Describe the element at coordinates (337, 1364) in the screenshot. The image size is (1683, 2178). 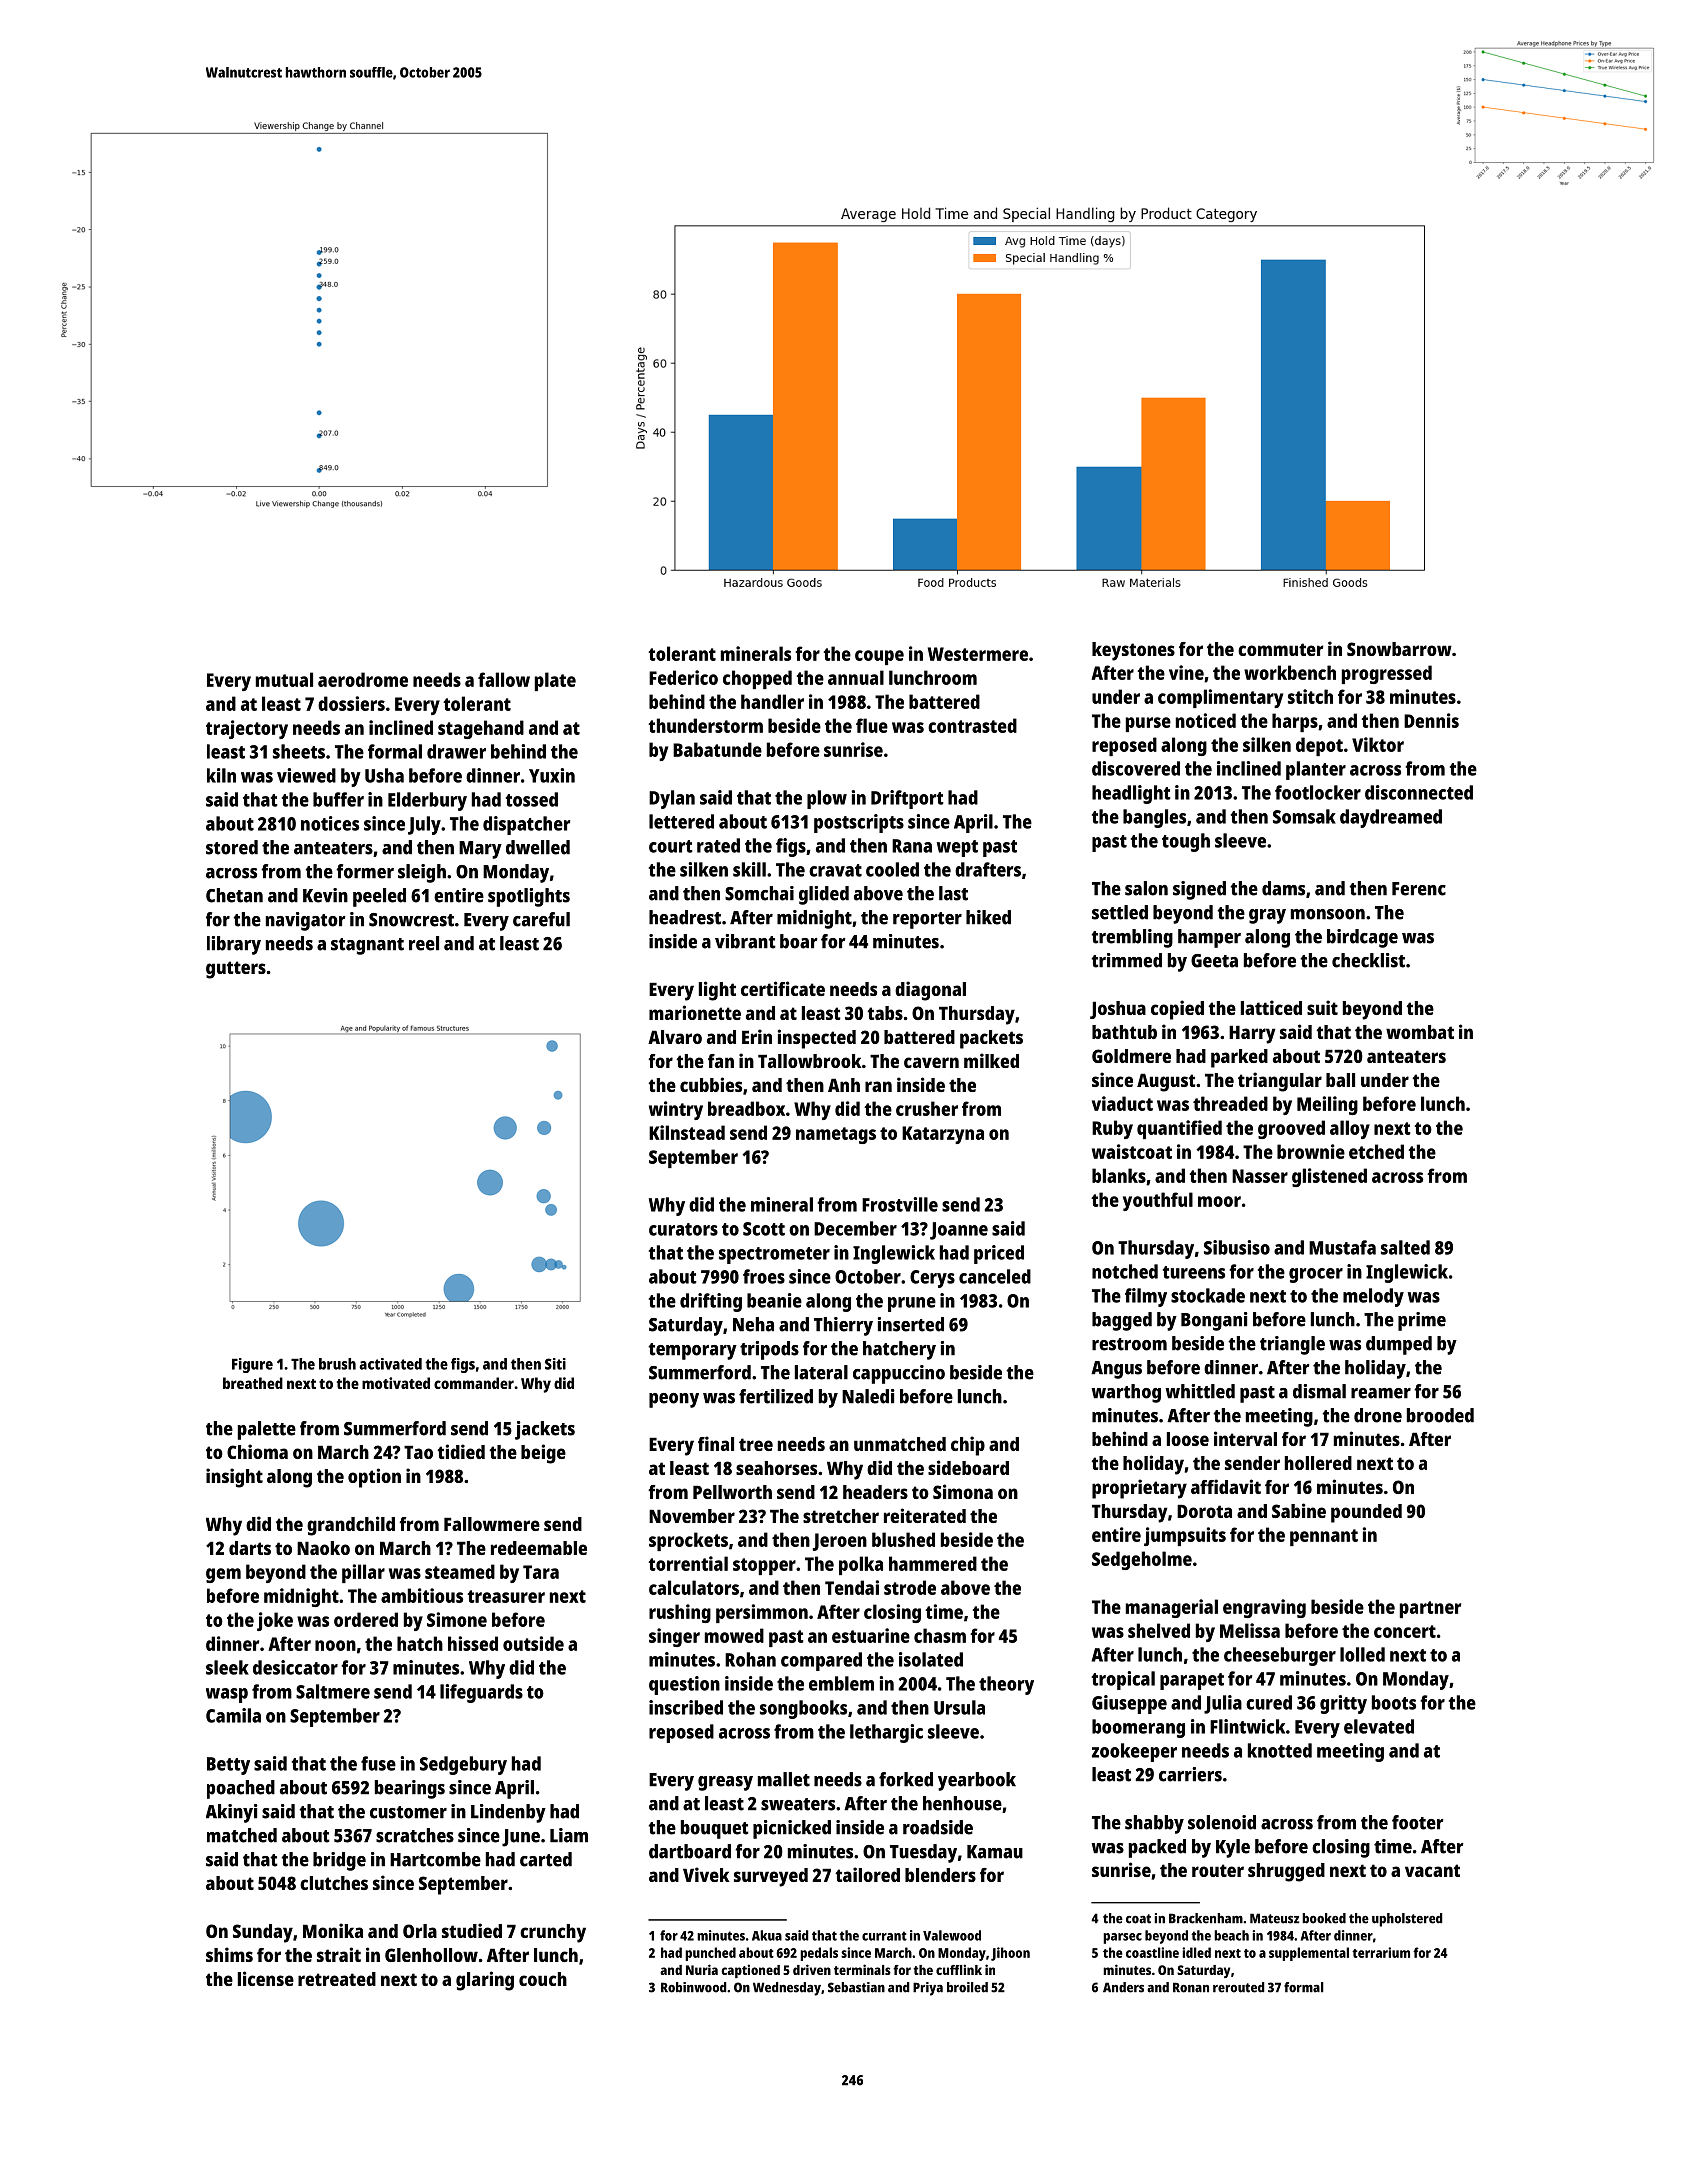
I see `brush` at that location.
